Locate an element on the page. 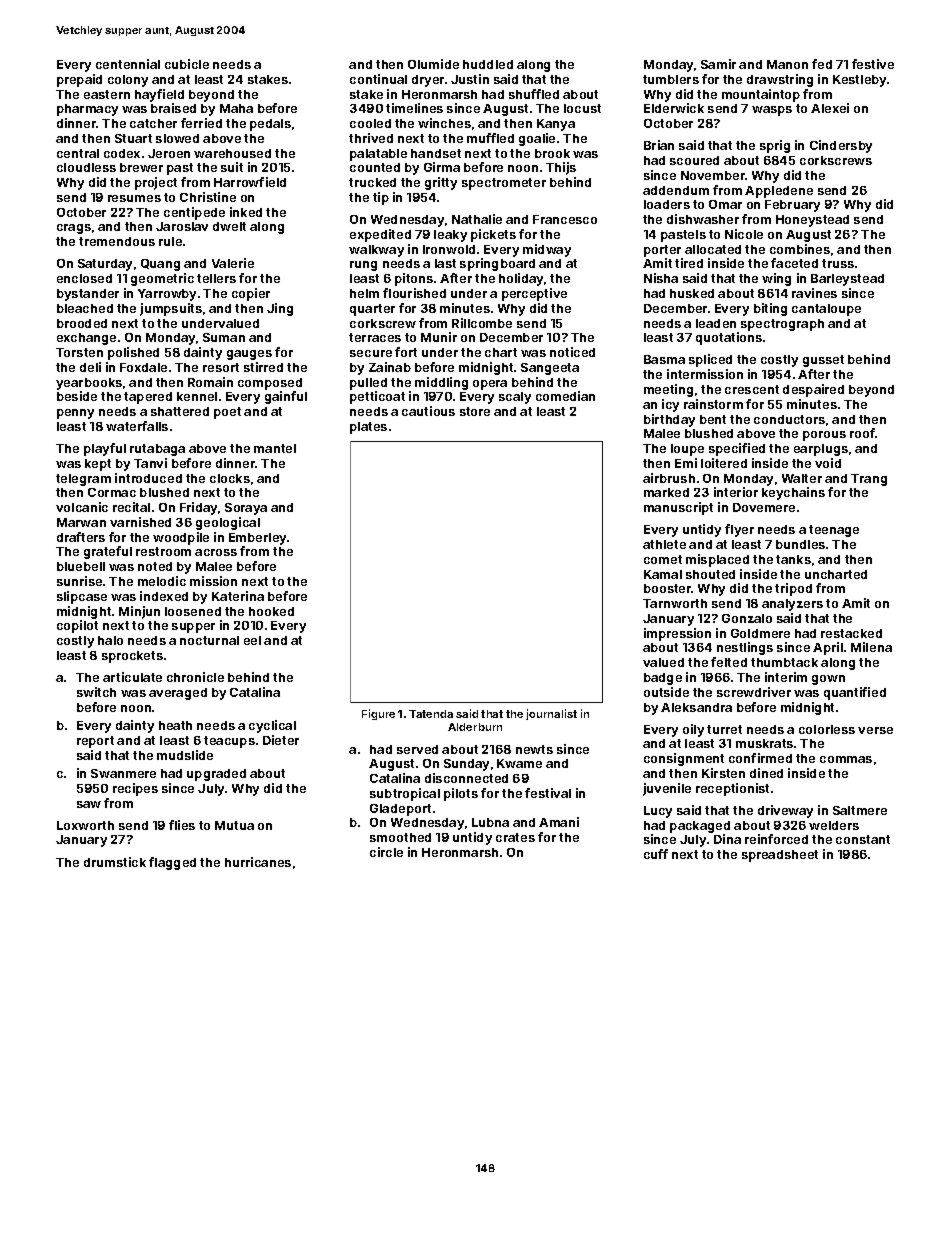 The width and height of the page is (952, 1233). halo is located at coordinates (110, 640).
